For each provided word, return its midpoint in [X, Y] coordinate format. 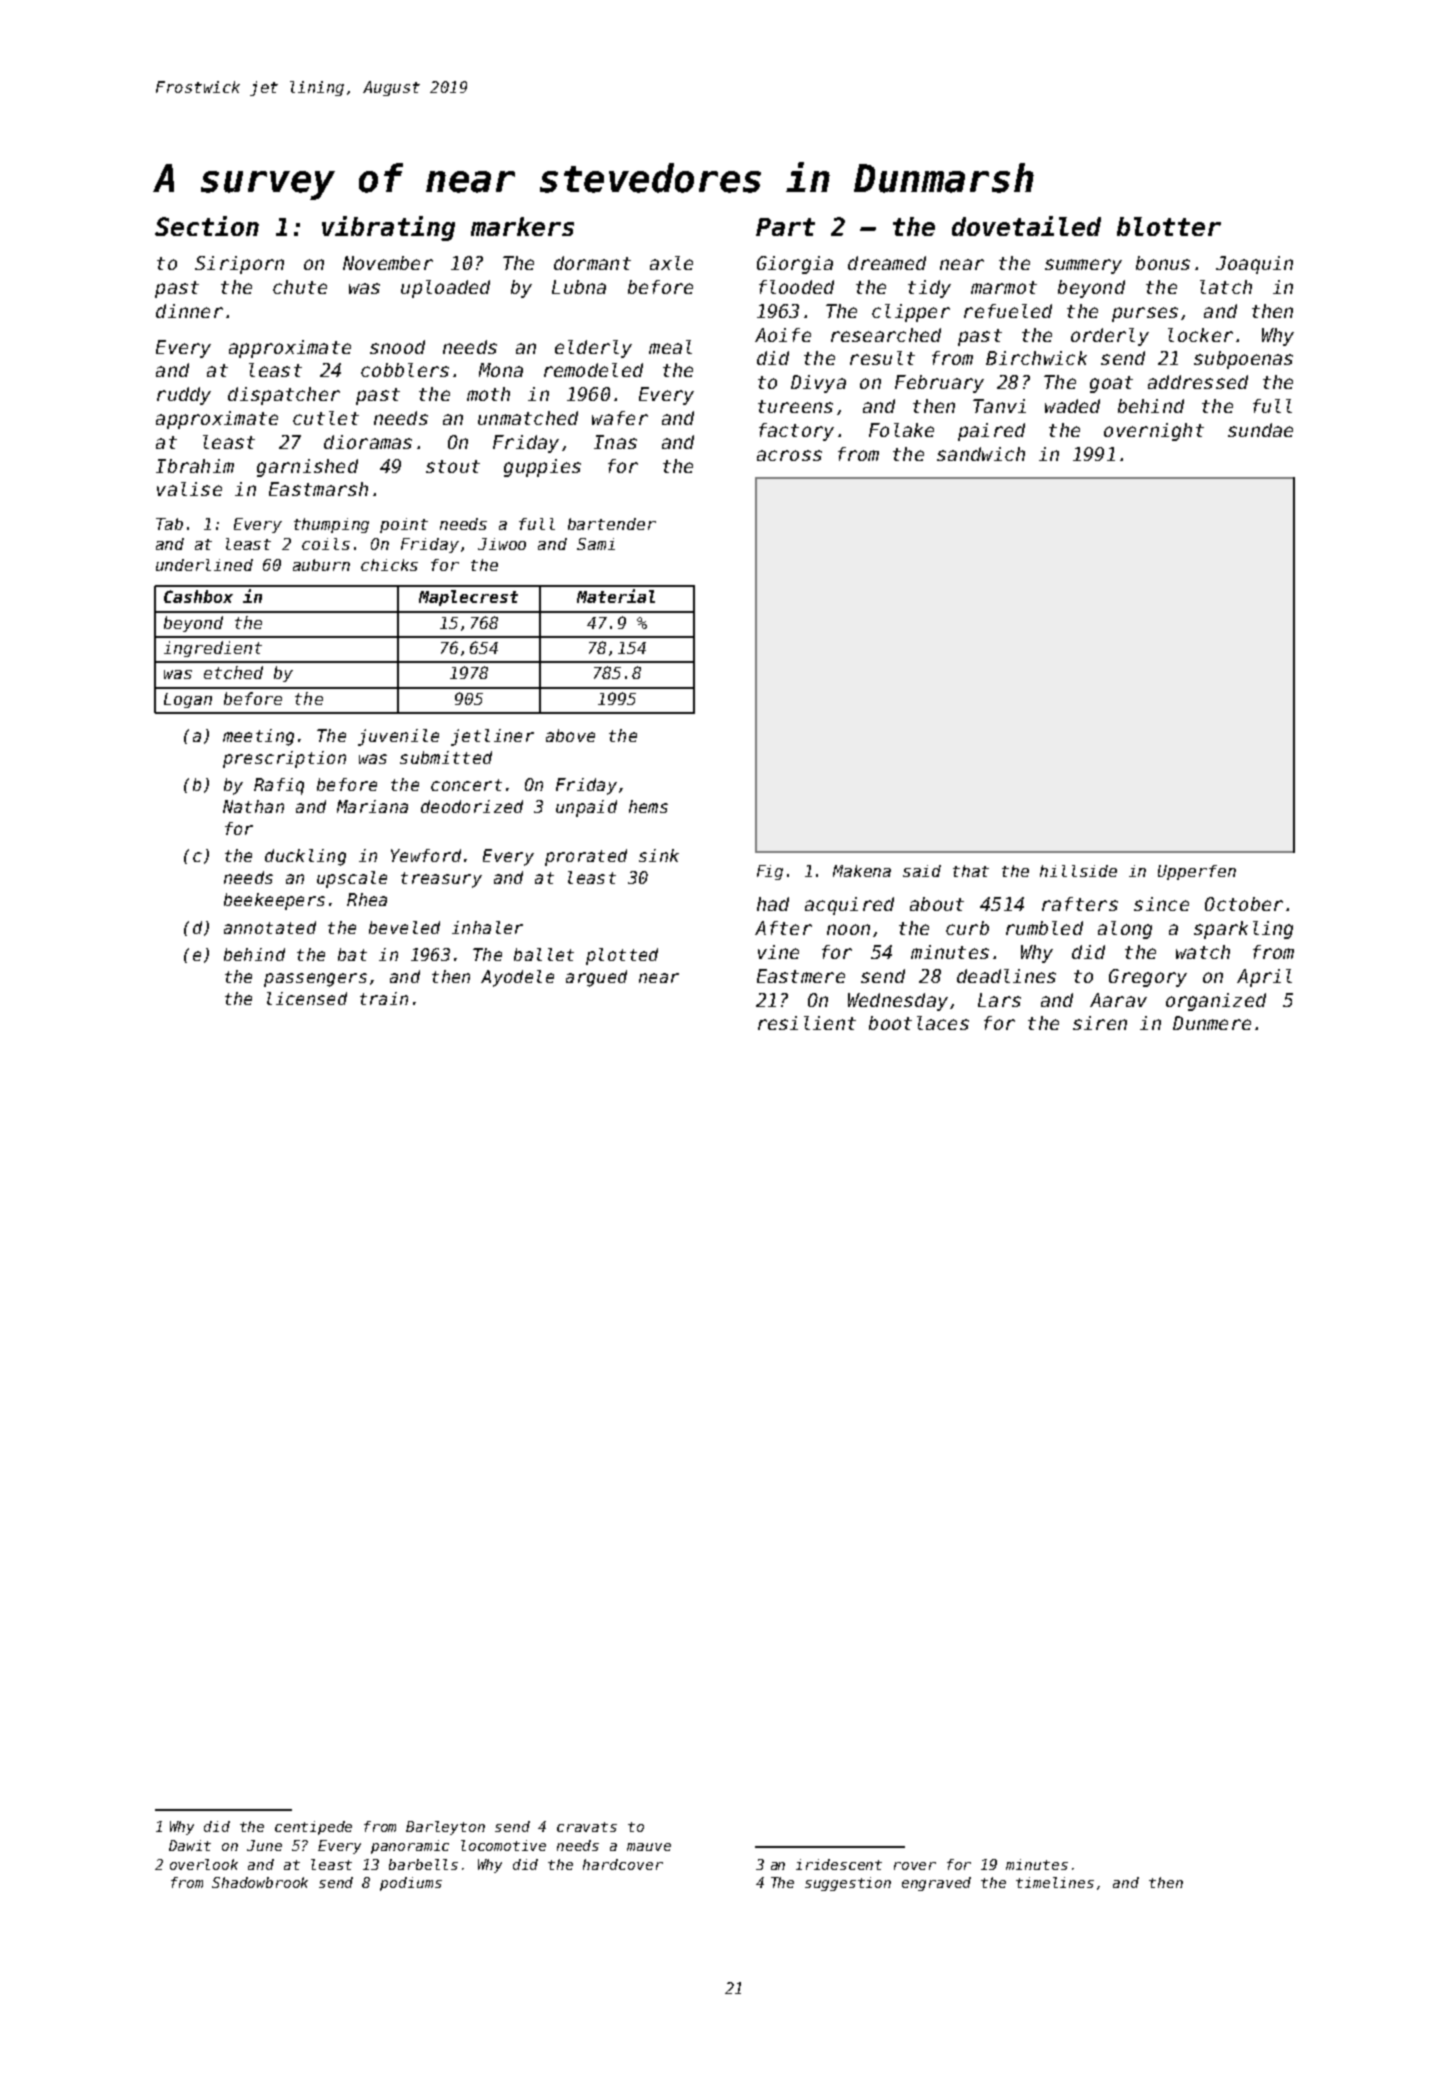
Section [207, 226]
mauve [649, 1847]
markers [522, 226]
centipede [313, 1828]
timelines [1055, 1882]
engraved [936, 1884]
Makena [862, 871]
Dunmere [1212, 1023]
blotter [1169, 226]
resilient [807, 1023]
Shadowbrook [260, 1882]
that [971, 871]
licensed [307, 998]
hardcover [623, 1864]
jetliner [492, 737]
